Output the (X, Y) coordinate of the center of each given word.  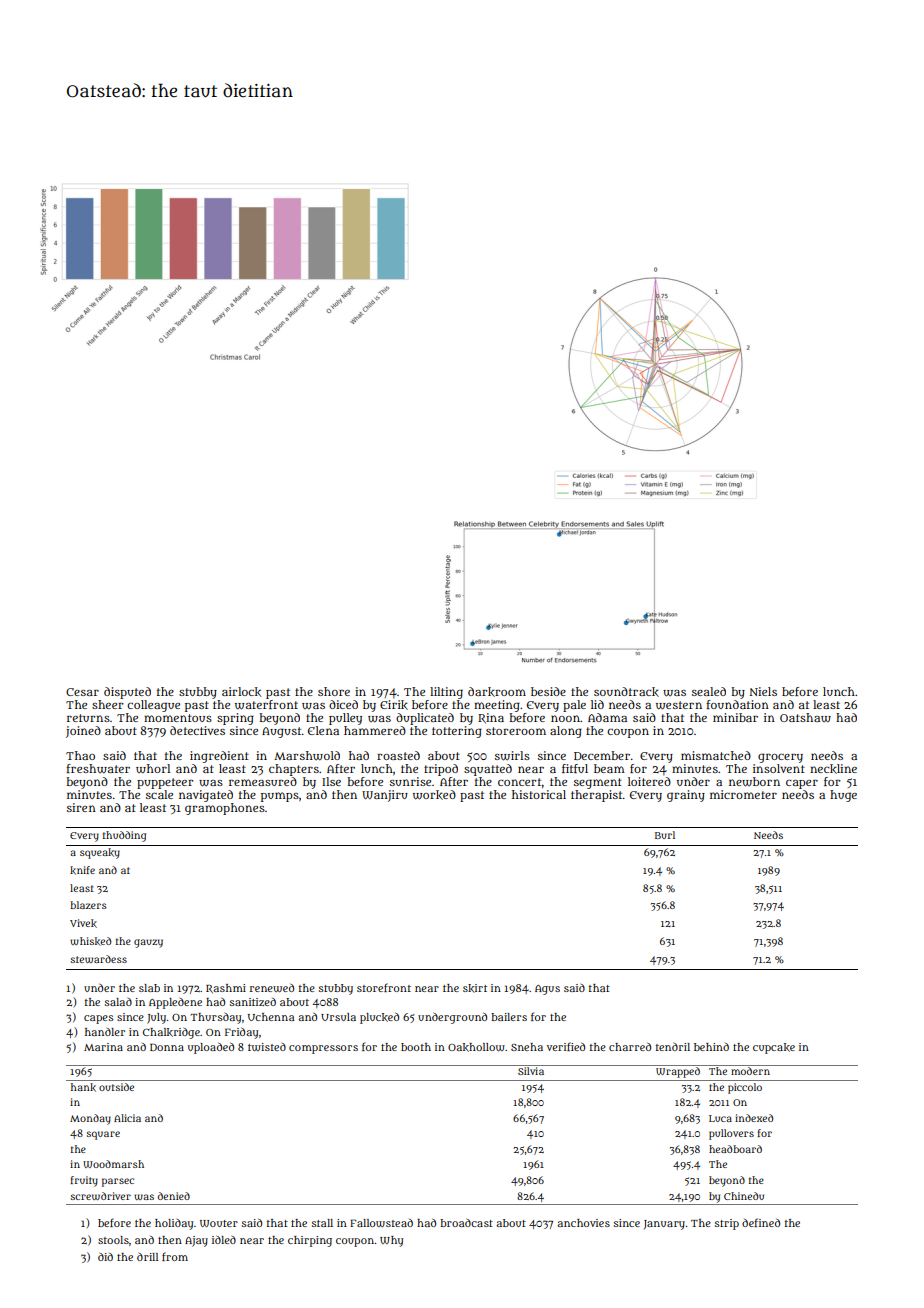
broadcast (466, 1223)
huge (843, 796)
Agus (547, 990)
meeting (497, 706)
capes (99, 1019)
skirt (475, 988)
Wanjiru (385, 796)
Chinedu (744, 1196)
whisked (90, 941)
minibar (735, 717)
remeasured (263, 781)
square (103, 1135)
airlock (241, 692)
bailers (509, 1017)
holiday (174, 1224)
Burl (665, 835)
